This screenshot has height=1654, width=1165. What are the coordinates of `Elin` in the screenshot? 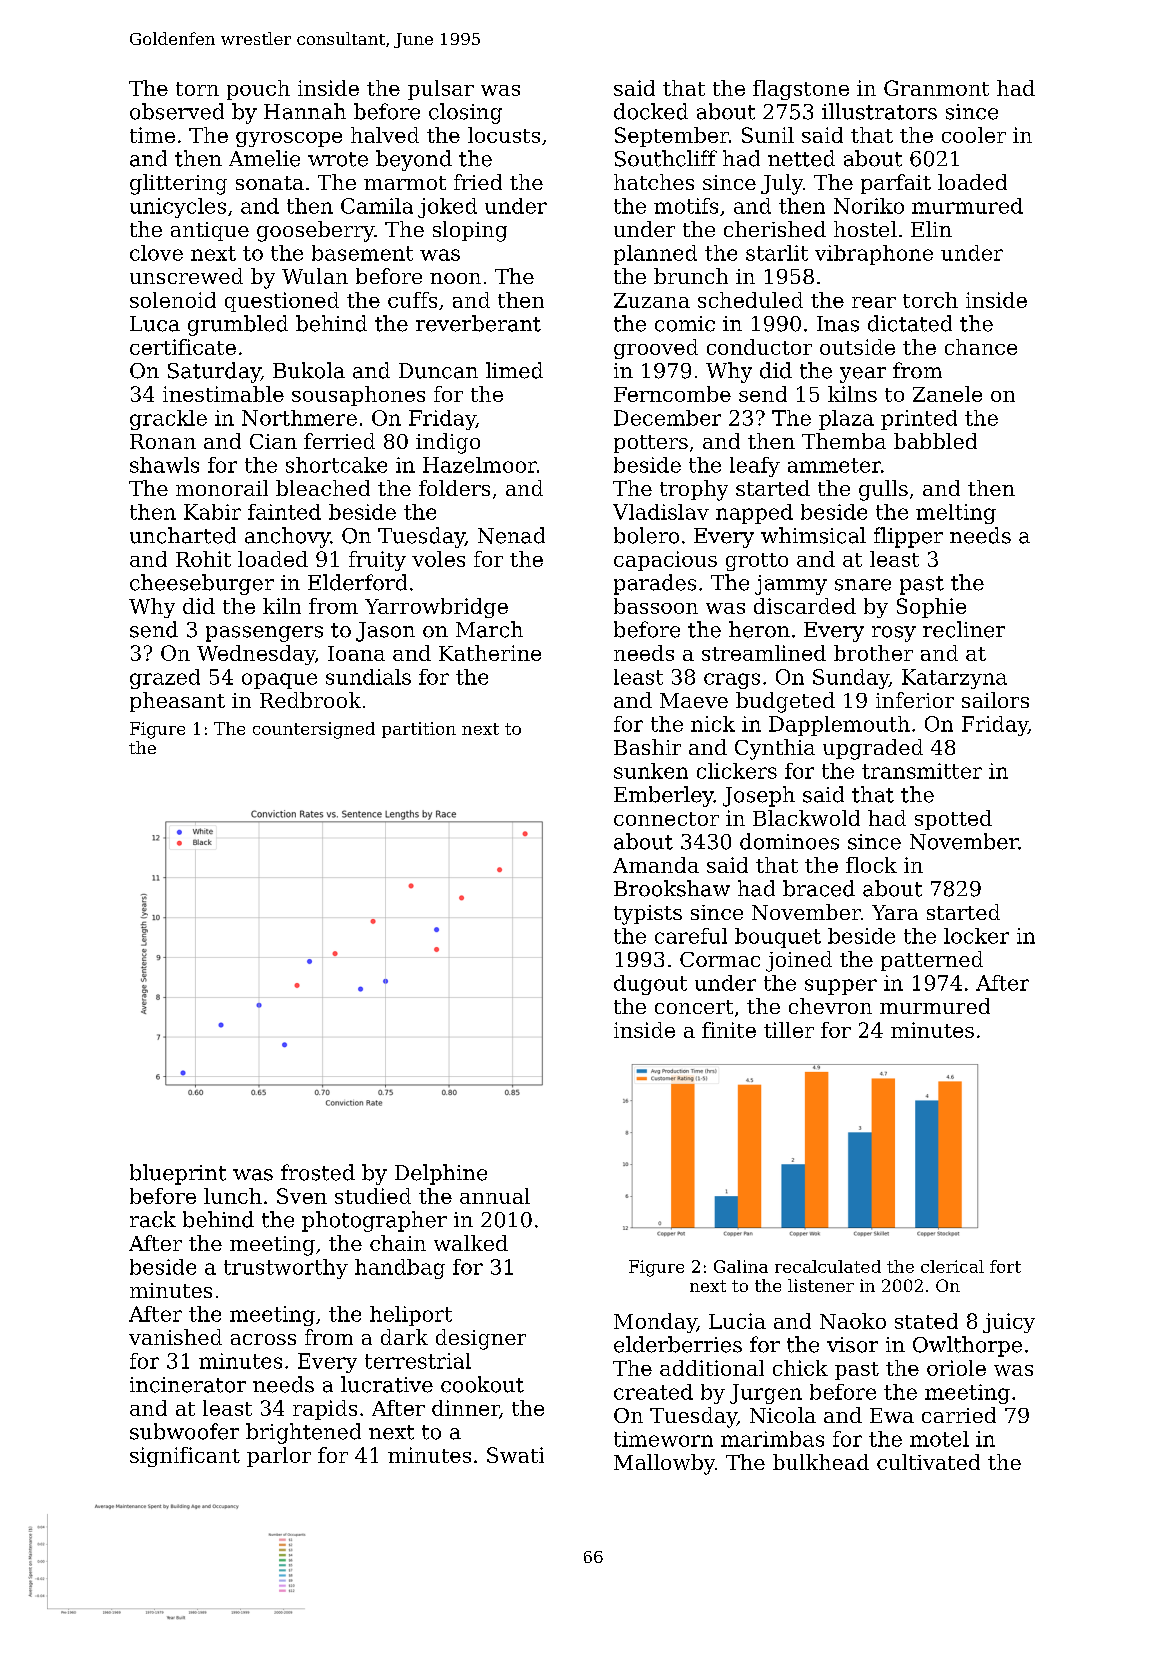 It's located at (931, 229).
